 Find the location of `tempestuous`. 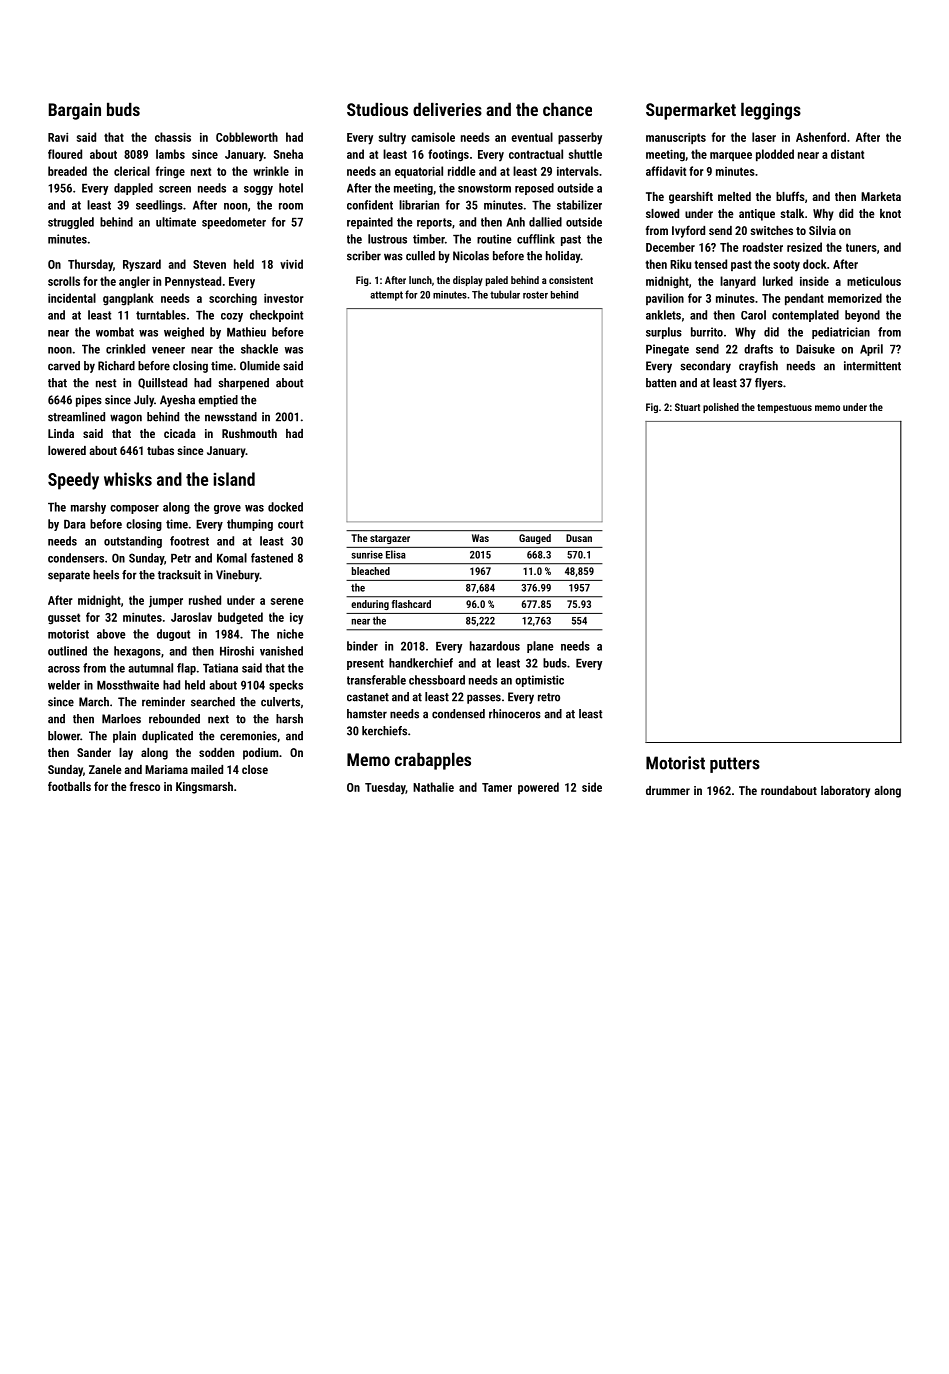

tempestuous is located at coordinates (784, 408).
